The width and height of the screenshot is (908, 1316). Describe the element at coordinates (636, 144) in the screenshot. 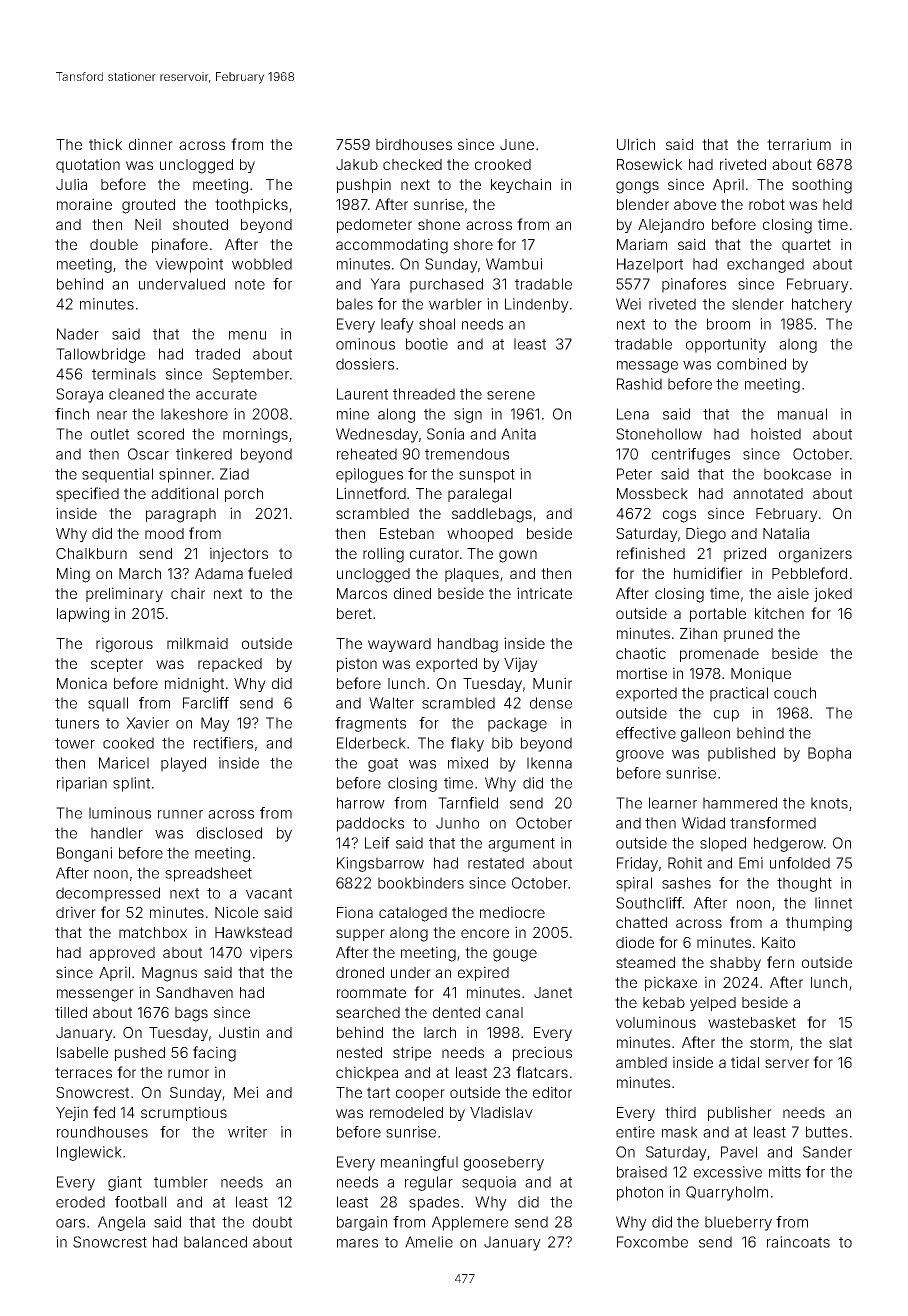

I see `Ulrich` at that location.
